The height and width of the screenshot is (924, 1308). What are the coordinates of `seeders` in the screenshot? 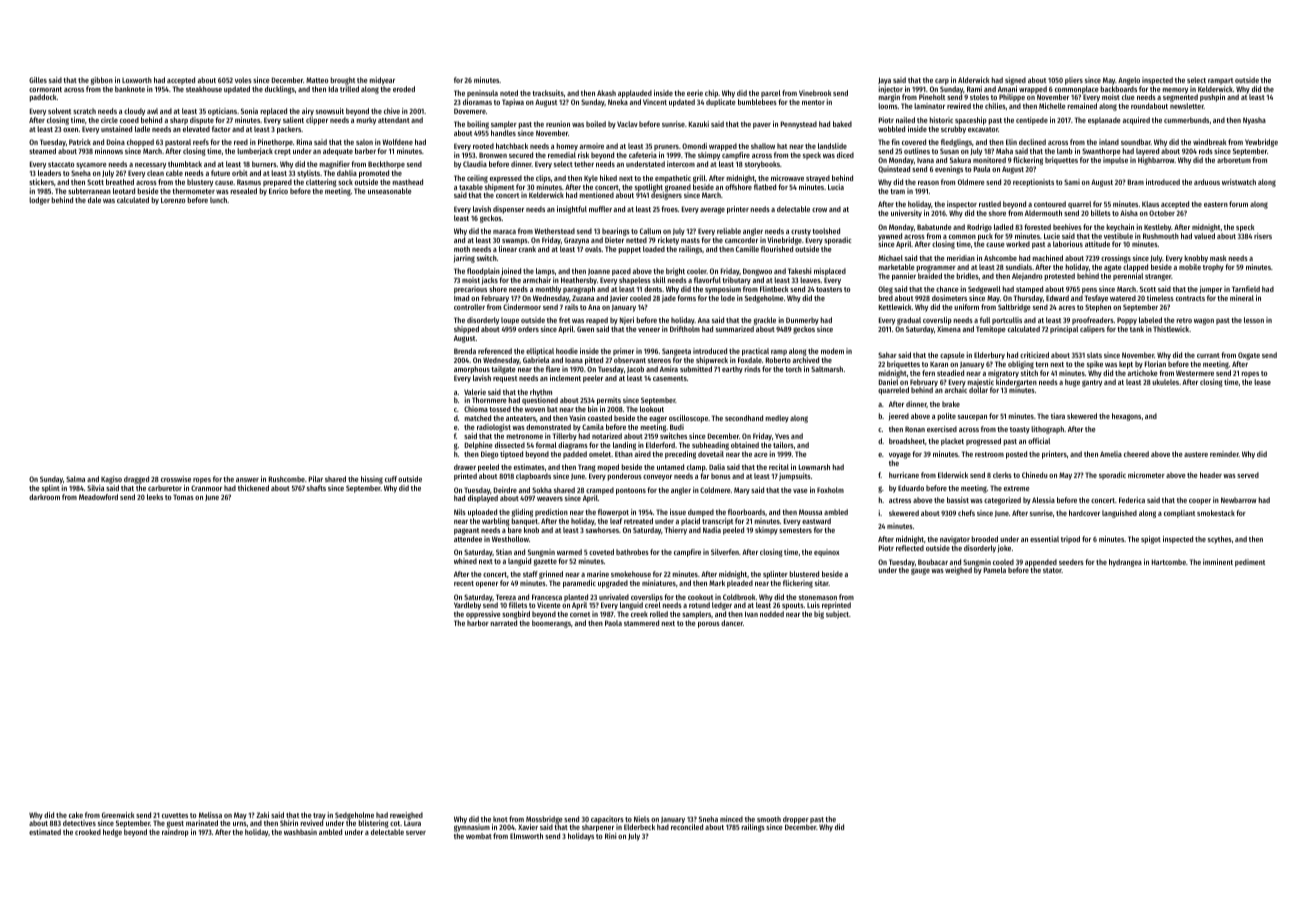 It's located at (1071, 562).
